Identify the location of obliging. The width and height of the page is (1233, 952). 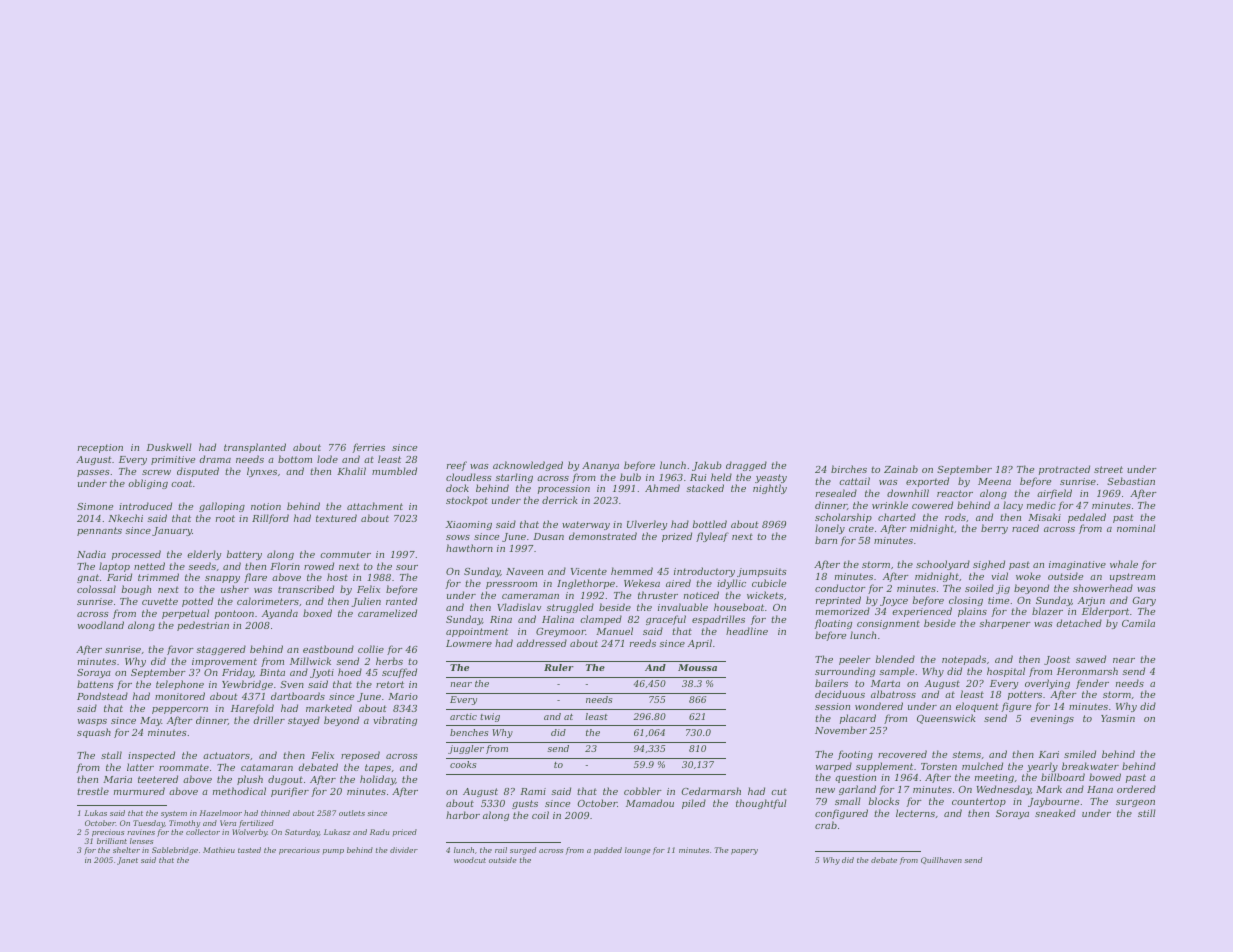
(148, 484).
